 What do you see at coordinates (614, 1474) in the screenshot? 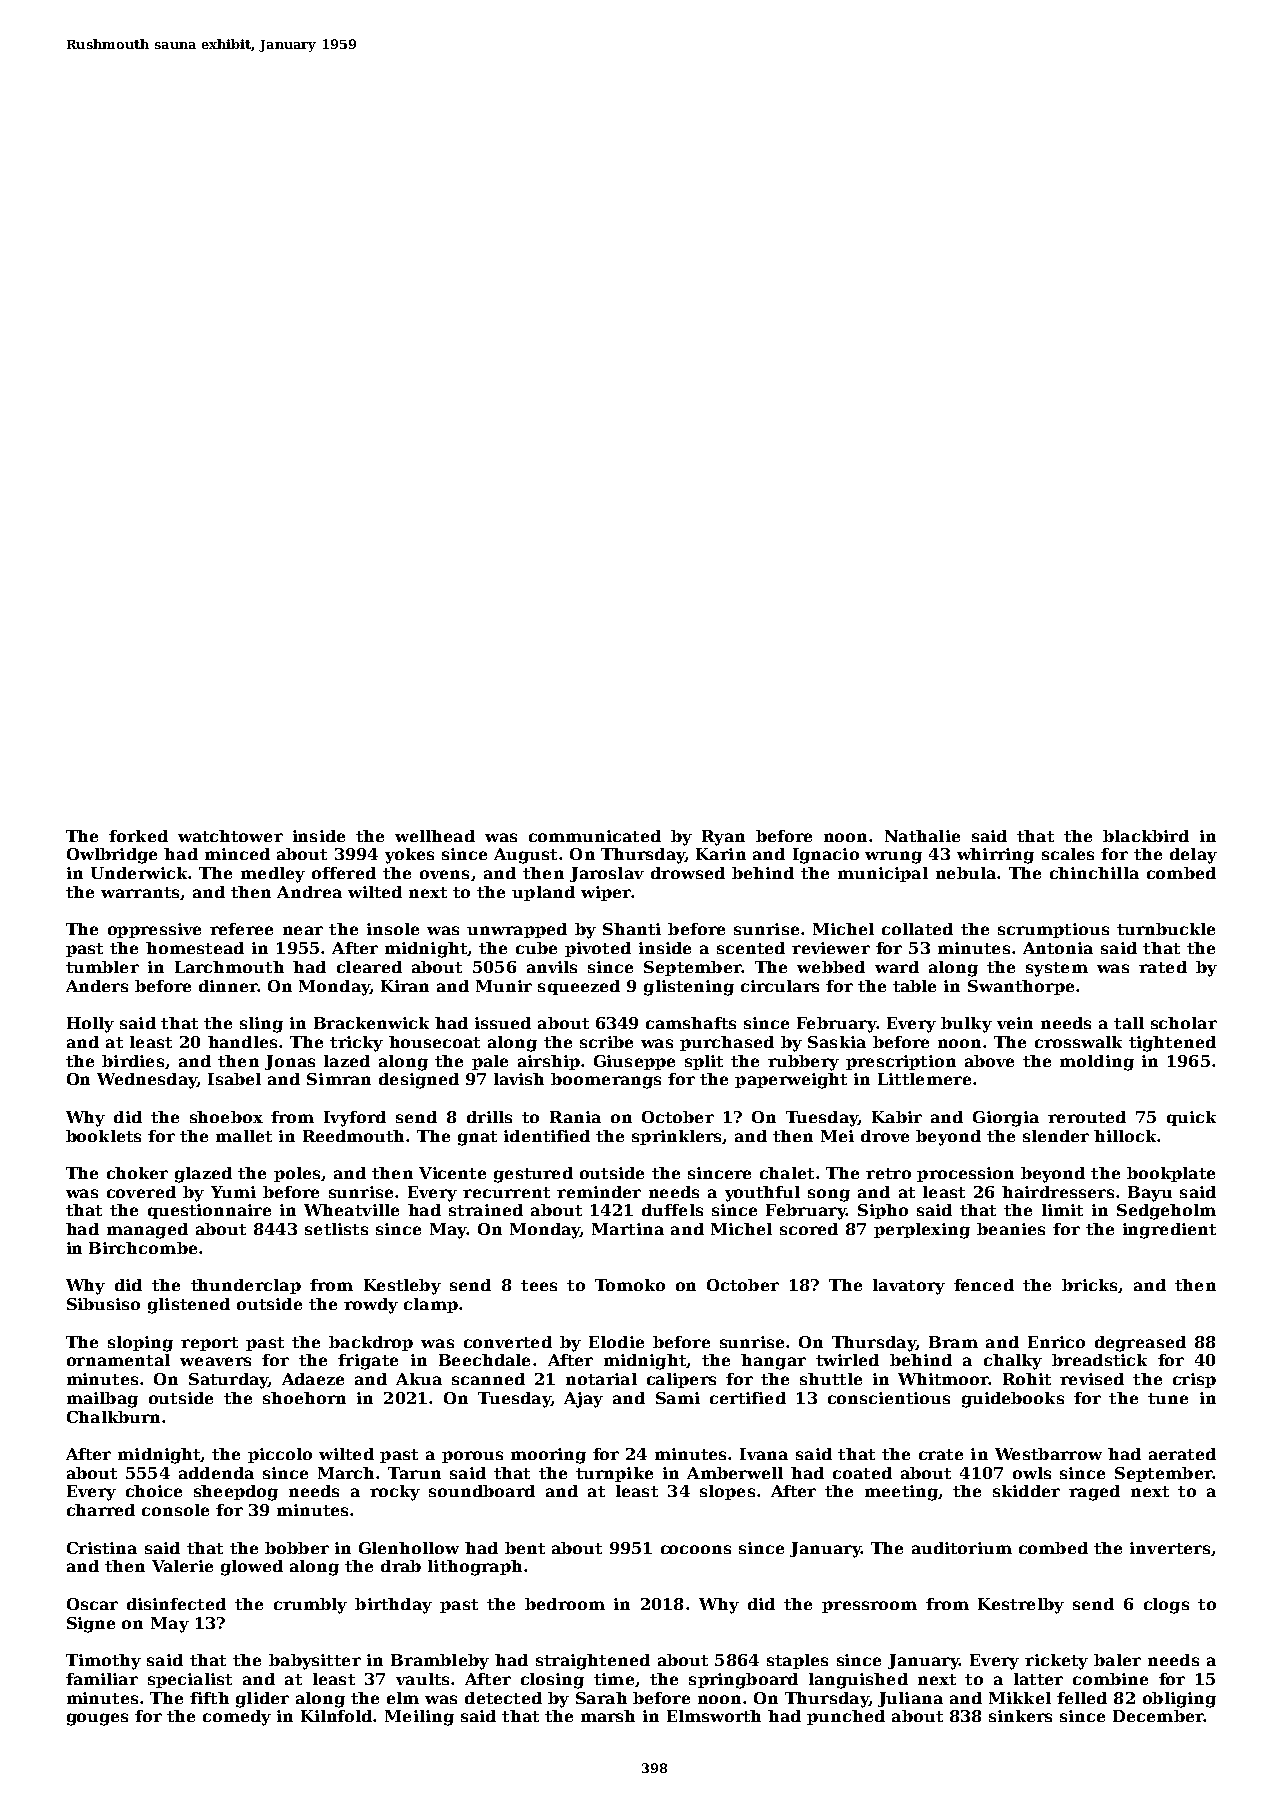
I see `turnpike` at bounding box center [614, 1474].
